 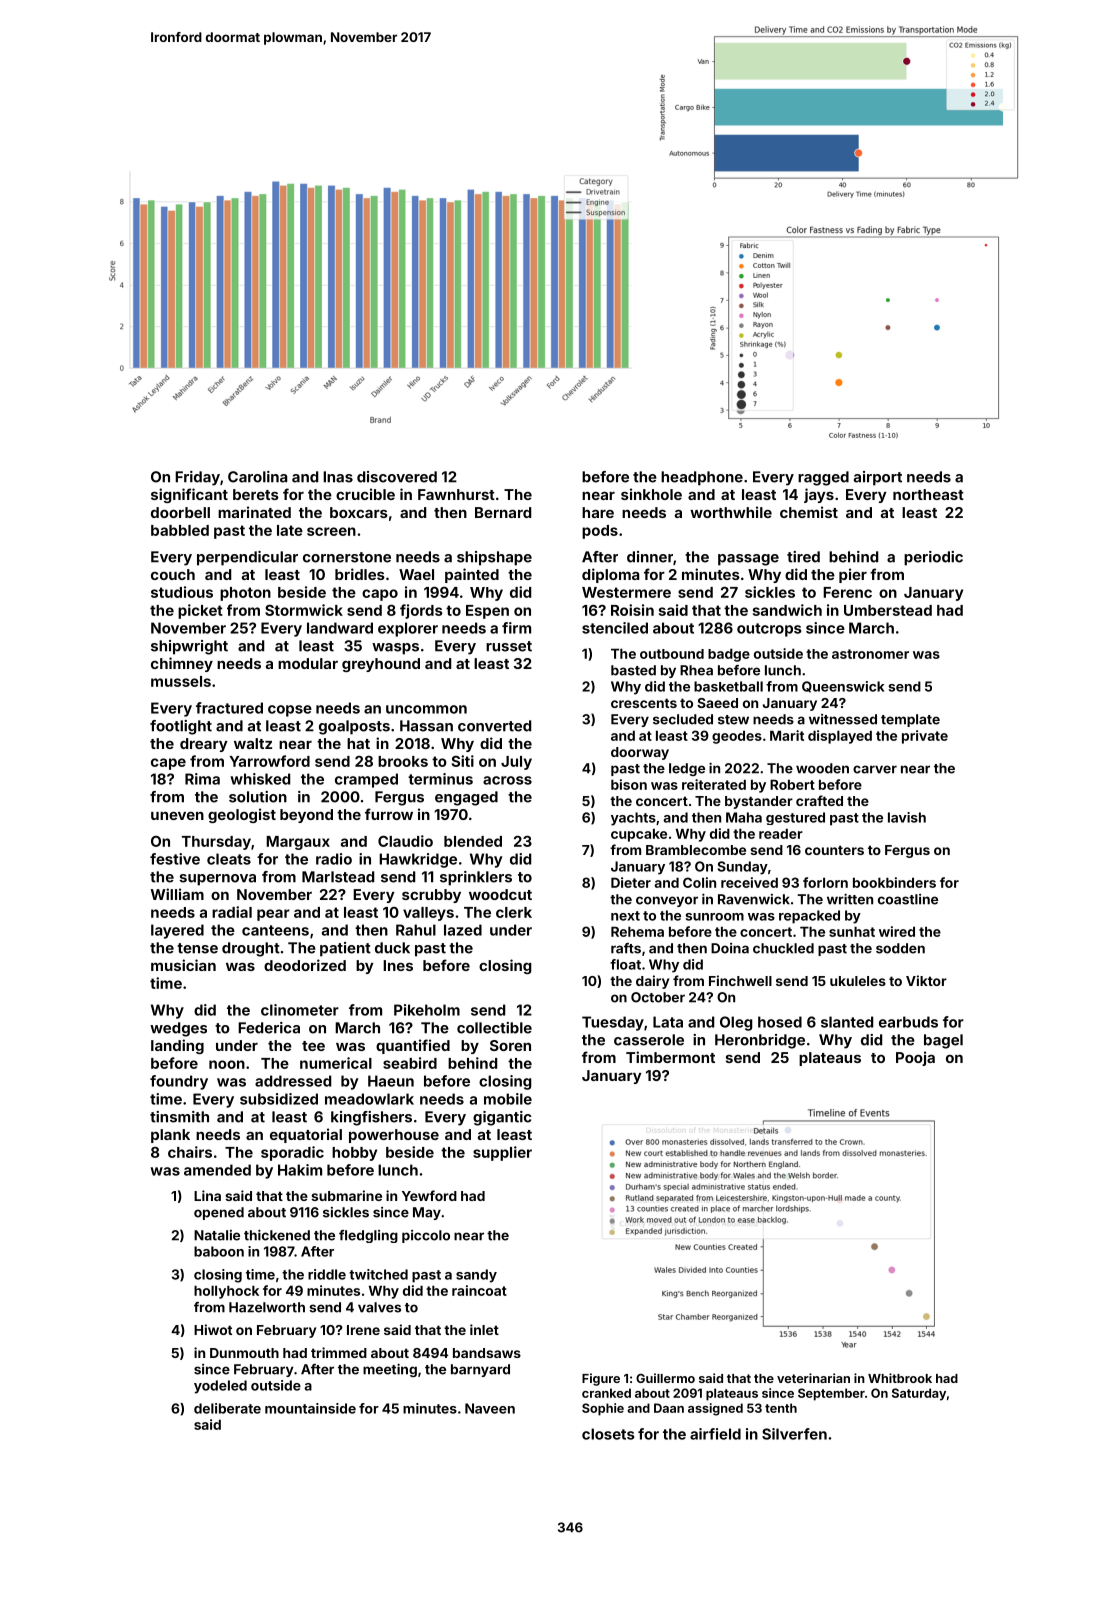 I want to click on russet, so click(x=509, y=646).
